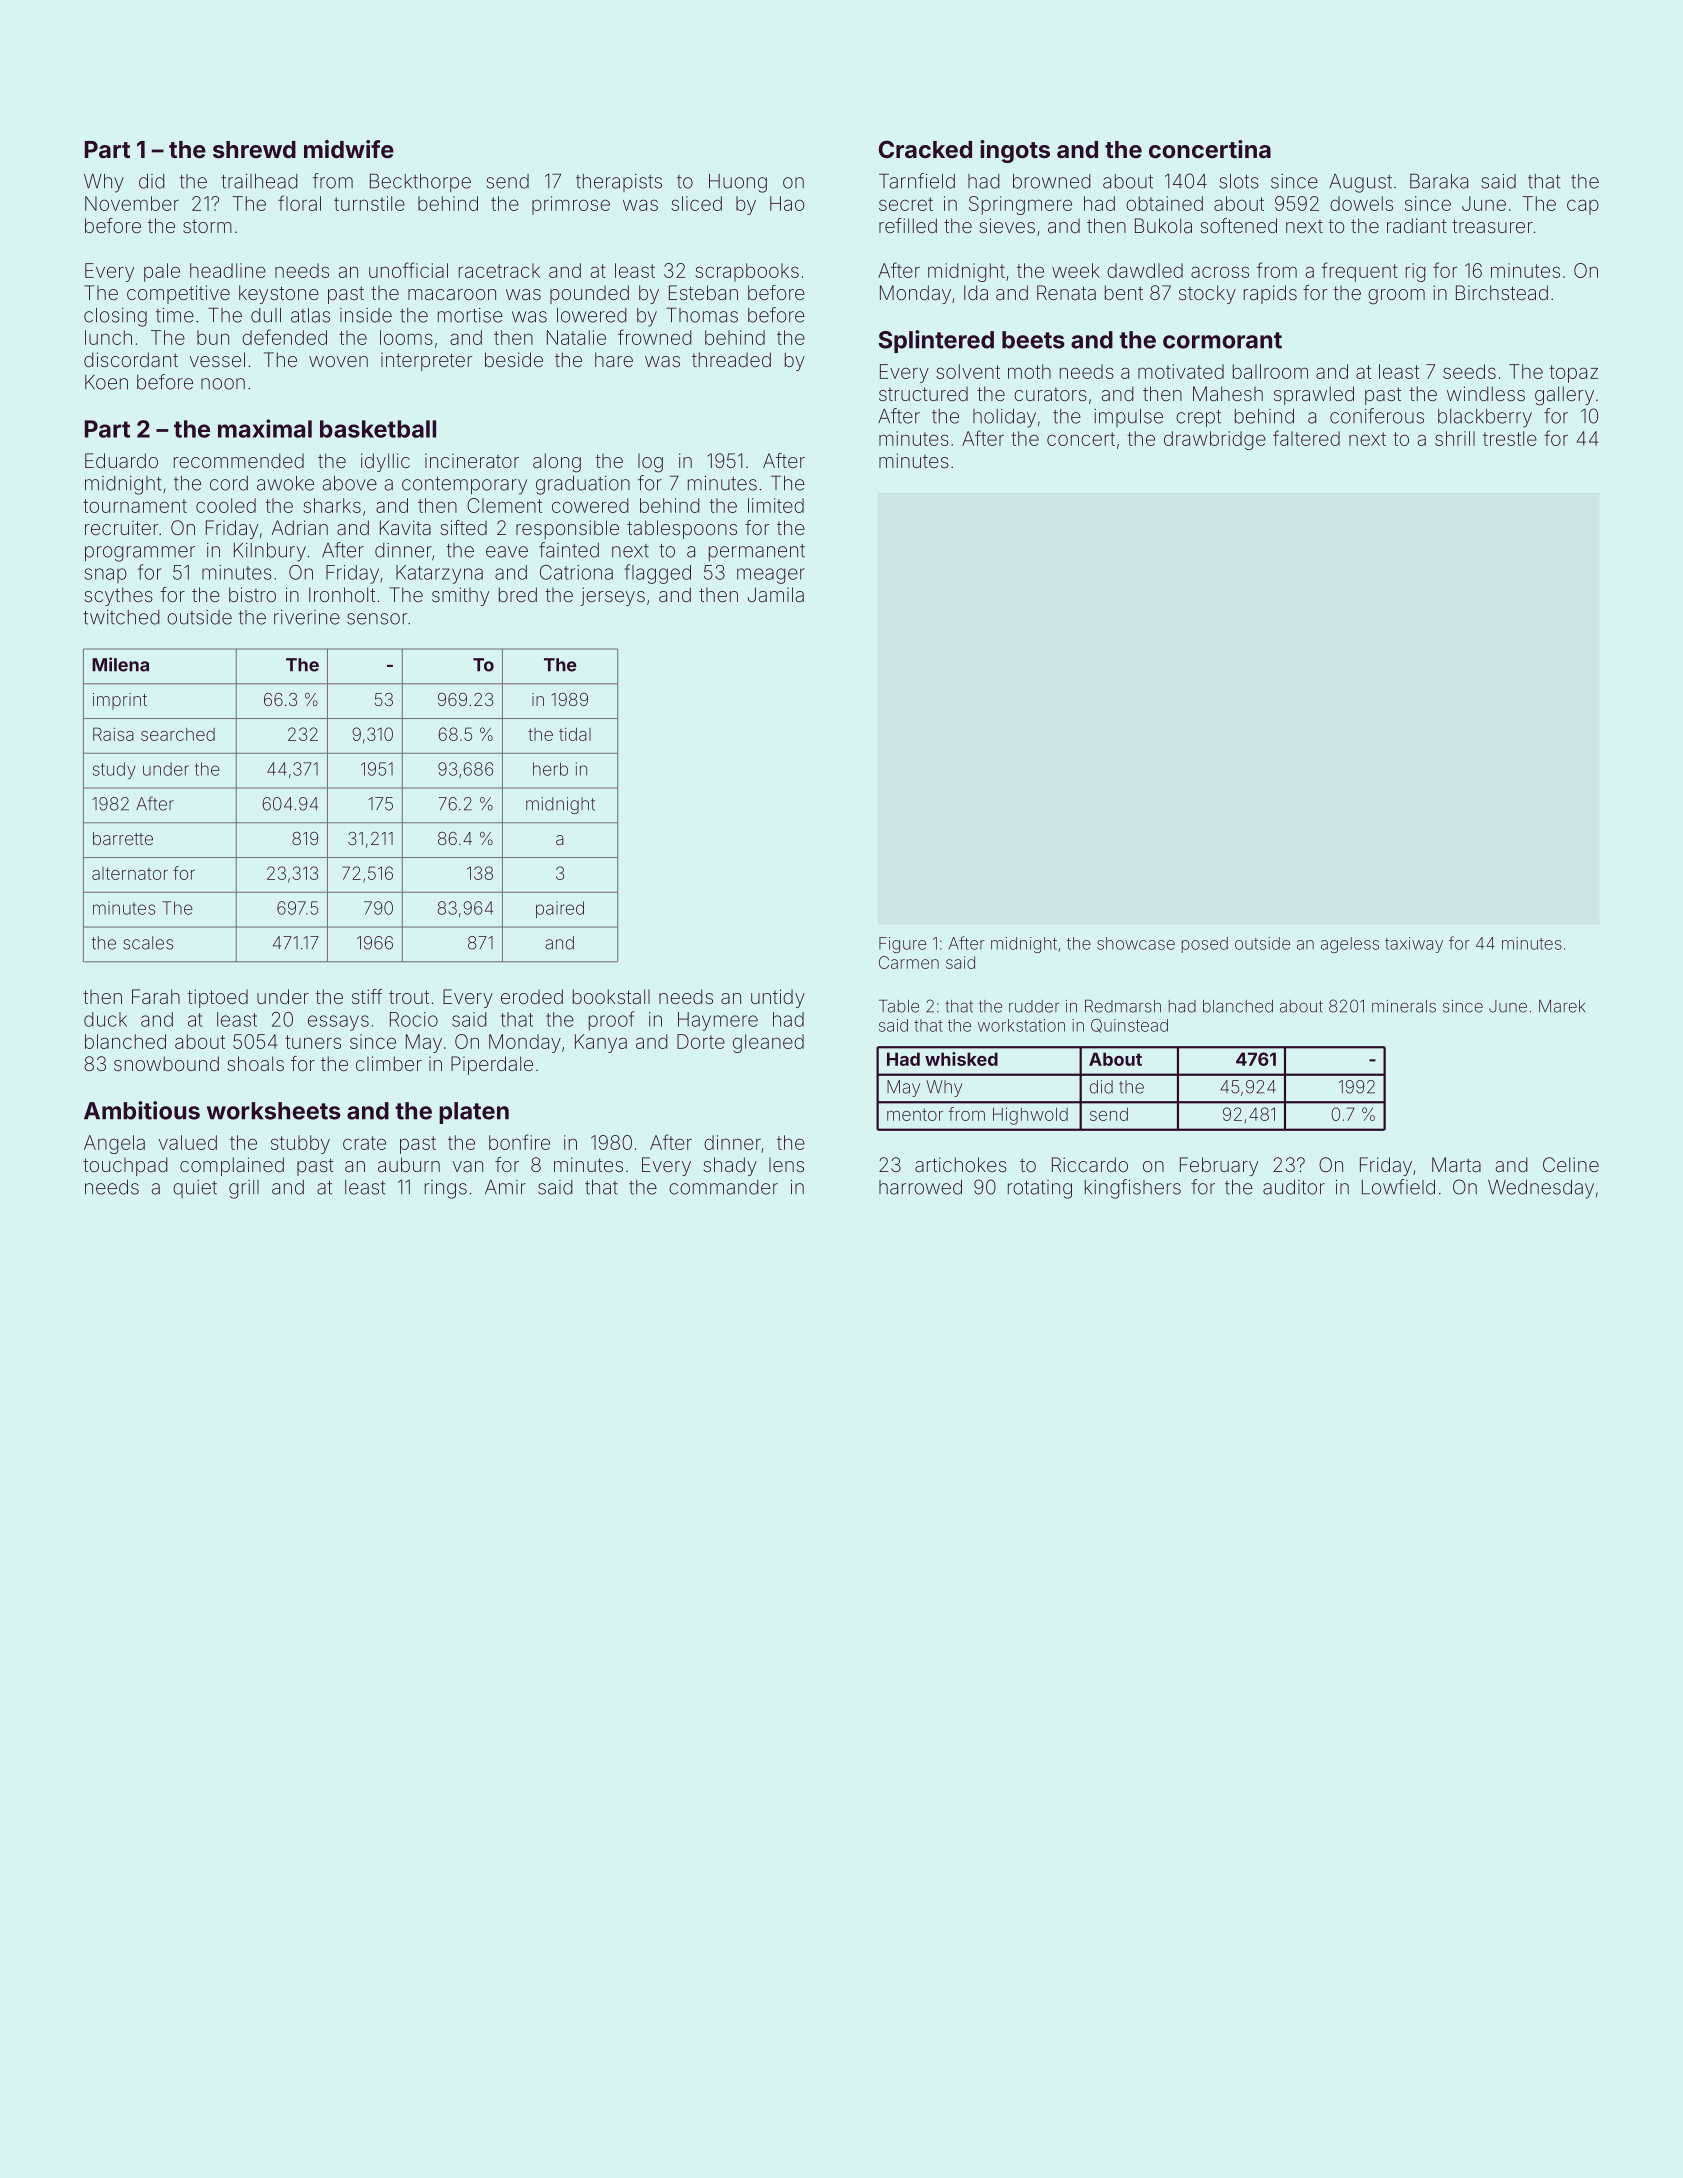  I want to click on ageless, so click(1350, 945).
